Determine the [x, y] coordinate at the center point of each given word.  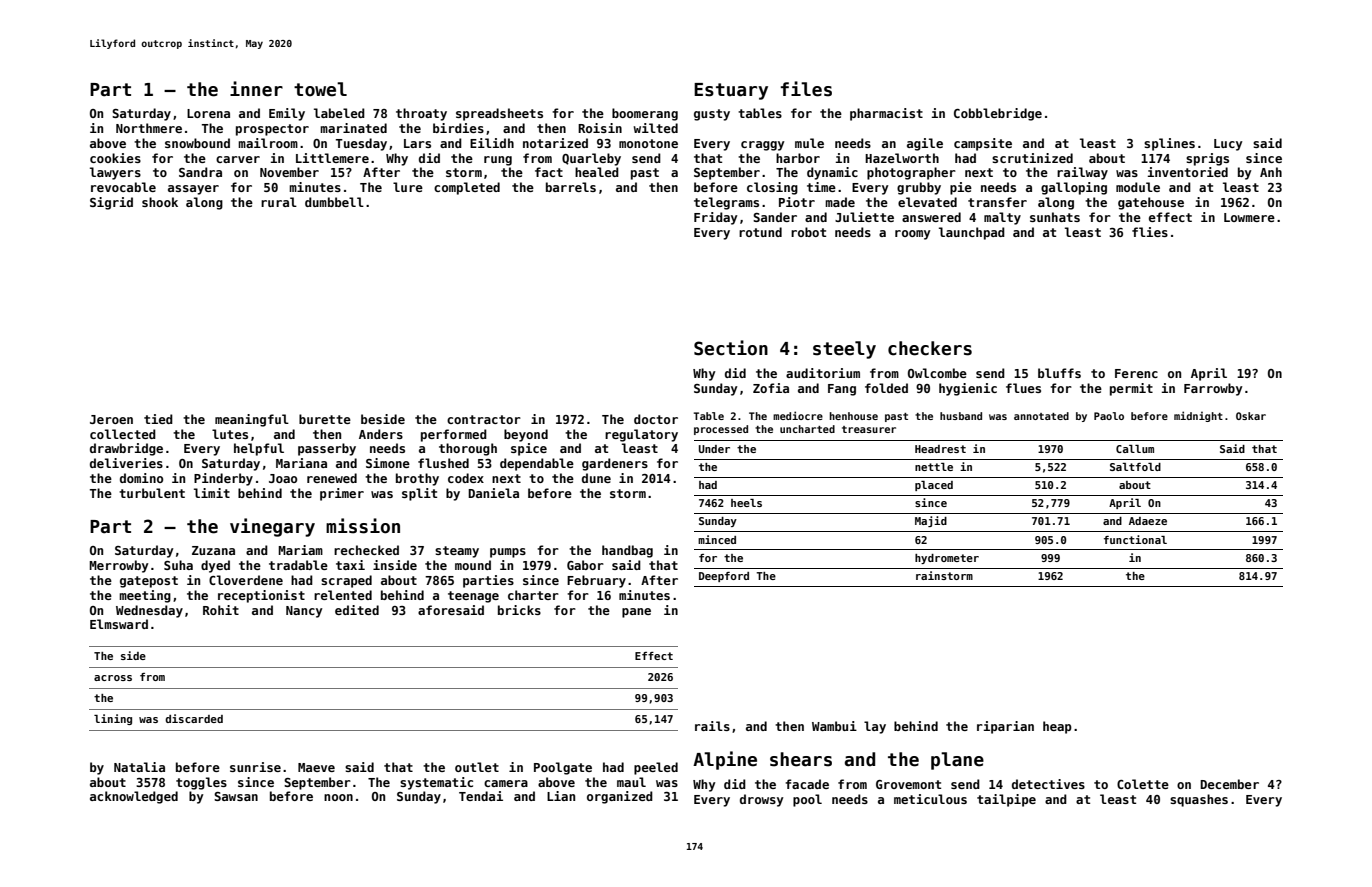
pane [636, 613]
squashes [1199, 800]
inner [256, 89]
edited [357, 610]
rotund [760, 232]
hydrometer [947, 559]
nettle [934, 467]
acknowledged [134, 797]
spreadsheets [499, 114]
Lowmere [1249, 217]
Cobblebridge [998, 114]
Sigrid [111, 203]
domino [141, 478]
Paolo [1109, 416]
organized [620, 797]
